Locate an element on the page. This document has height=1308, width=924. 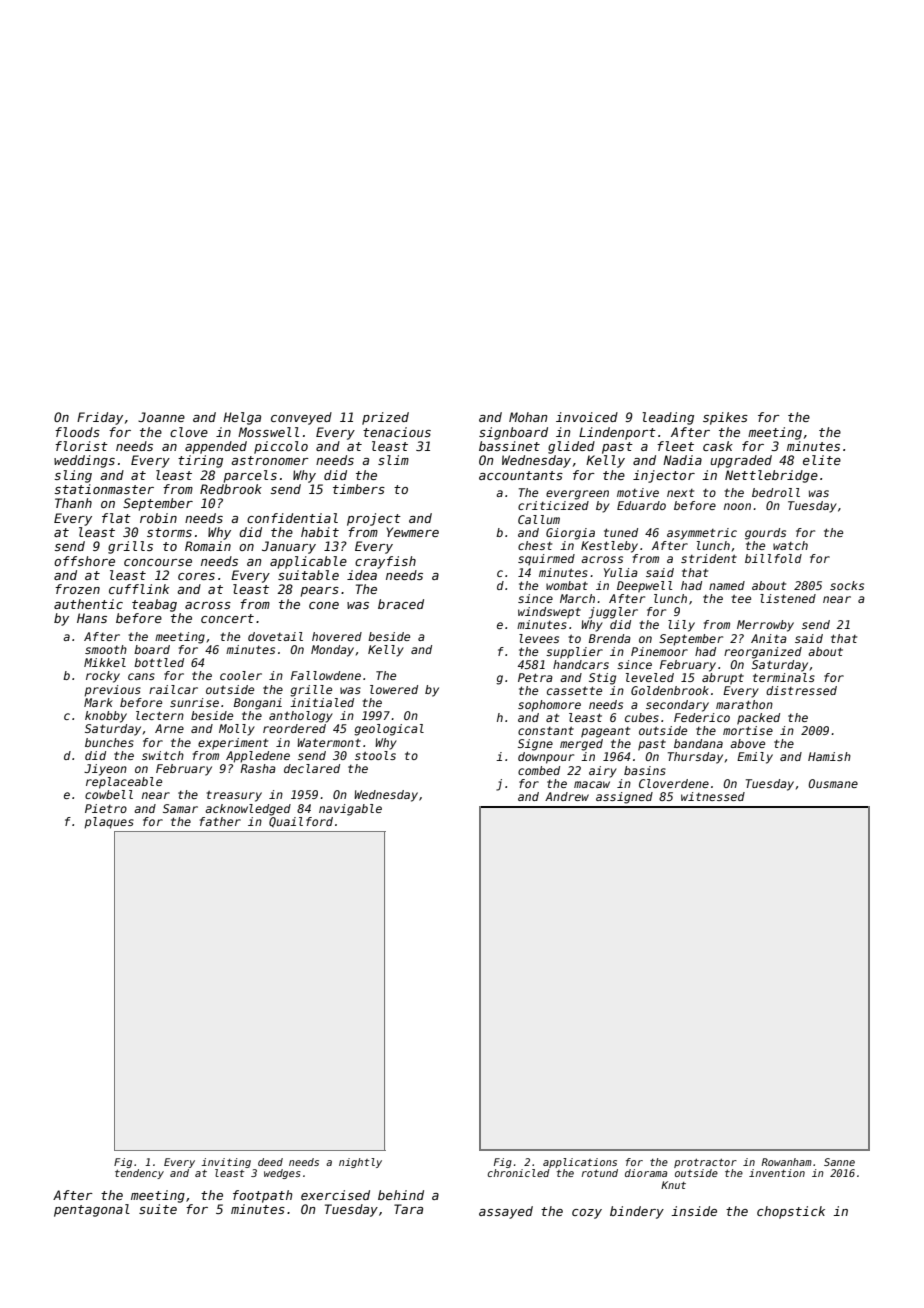
prized is located at coordinates (385, 418).
